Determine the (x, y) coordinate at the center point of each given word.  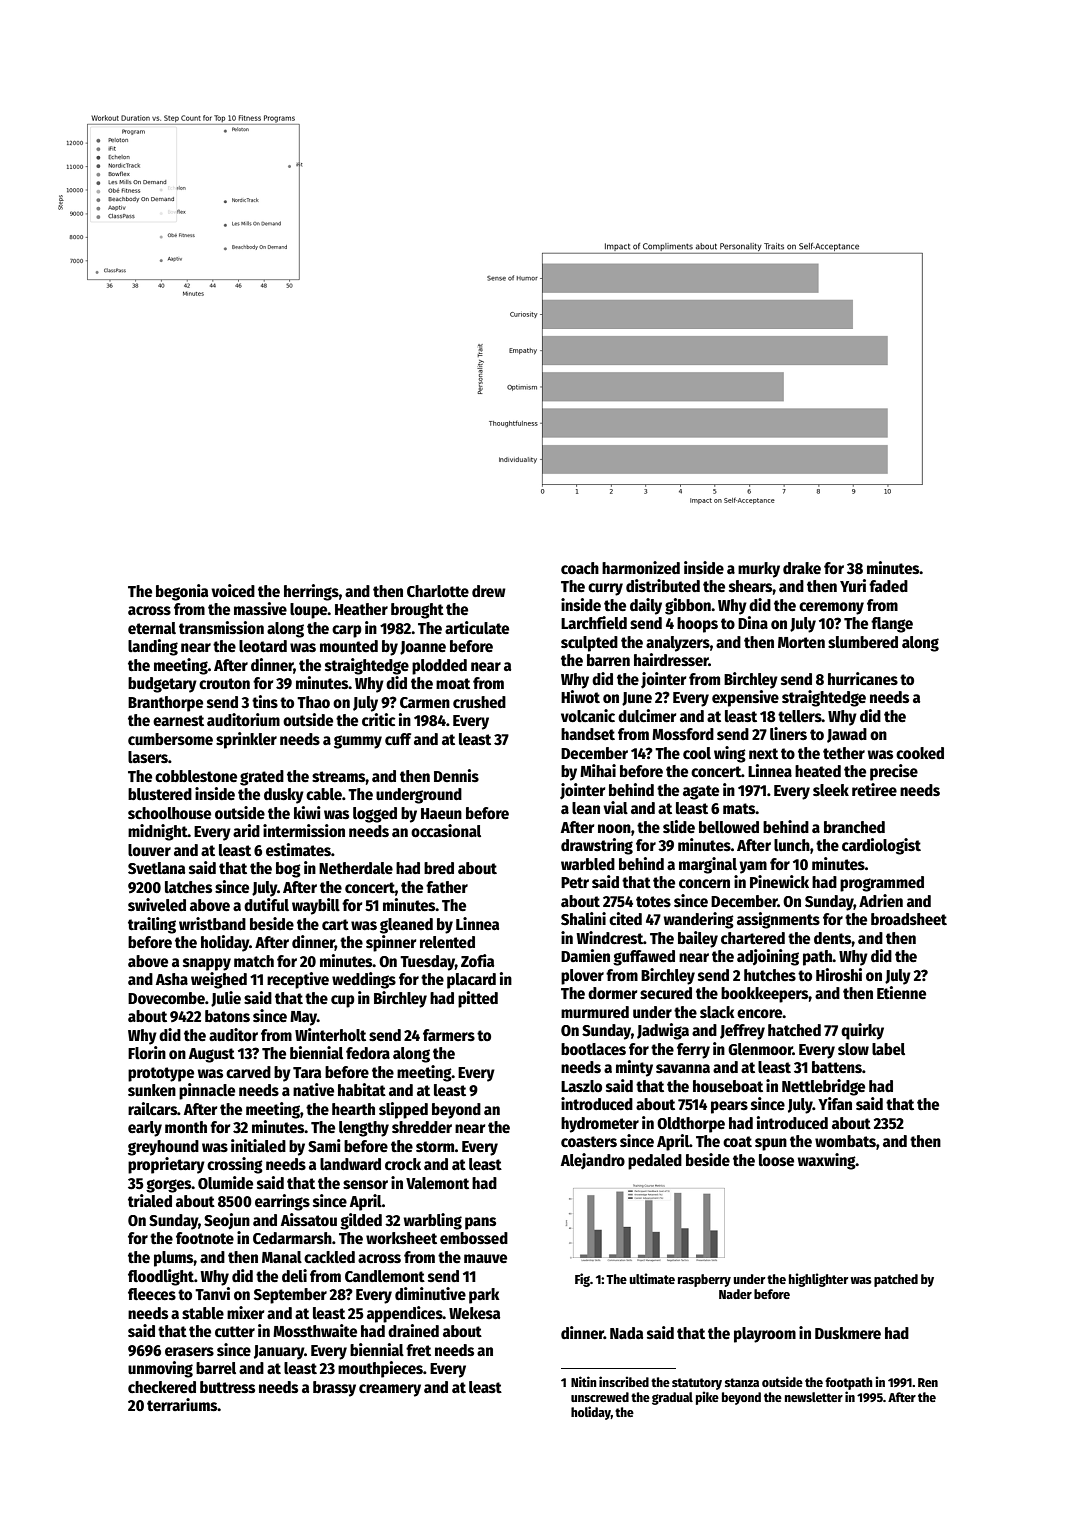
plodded (439, 667)
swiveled (157, 905)
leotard (263, 646)
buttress (227, 1387)
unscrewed (600, 1397)
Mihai (598, 770)
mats (739, 808)
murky (759, 570)
